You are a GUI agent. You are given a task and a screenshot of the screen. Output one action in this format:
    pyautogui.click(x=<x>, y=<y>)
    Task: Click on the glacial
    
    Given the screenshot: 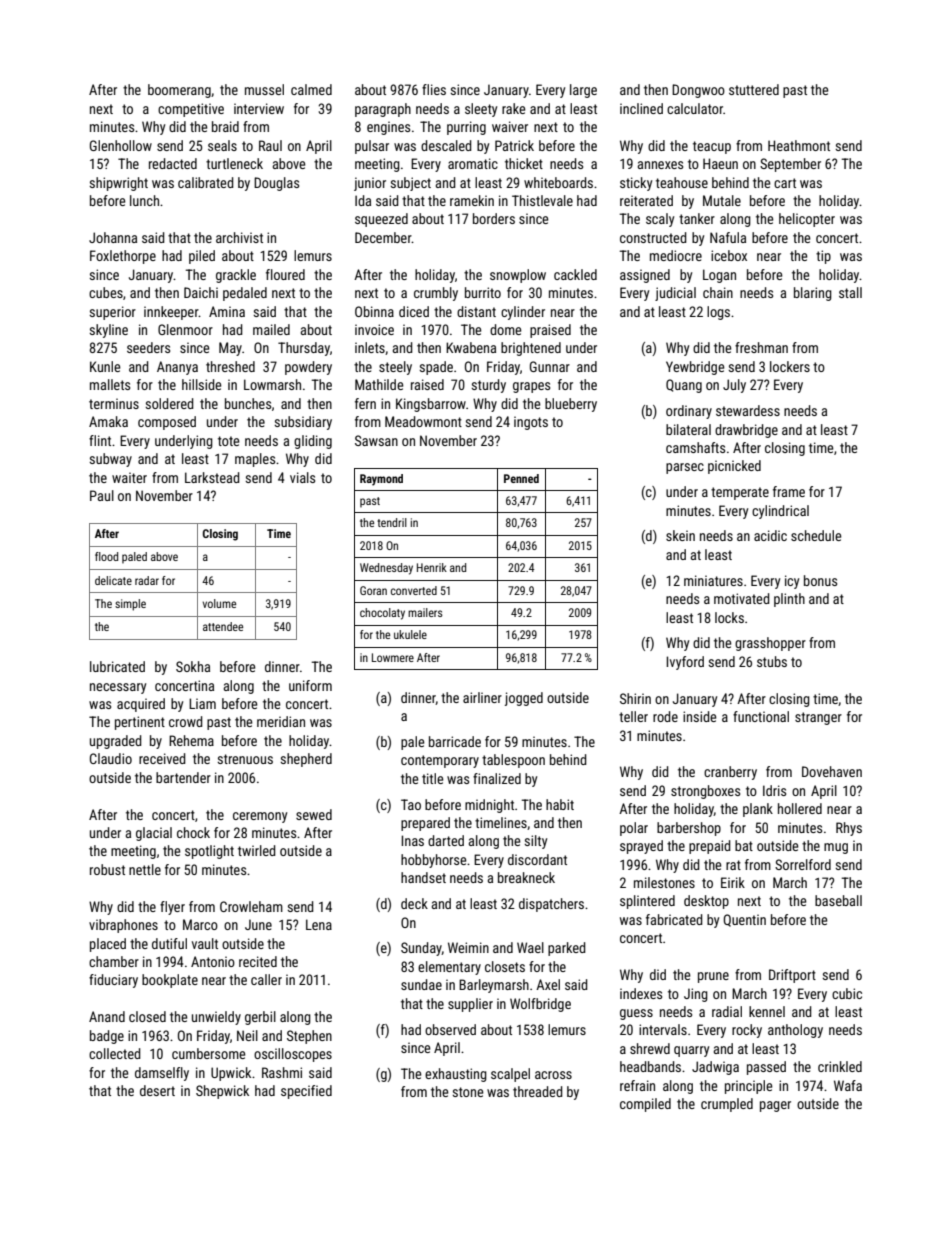 What is the action you would take?
    pyautogui.click(x=154, y=834)
